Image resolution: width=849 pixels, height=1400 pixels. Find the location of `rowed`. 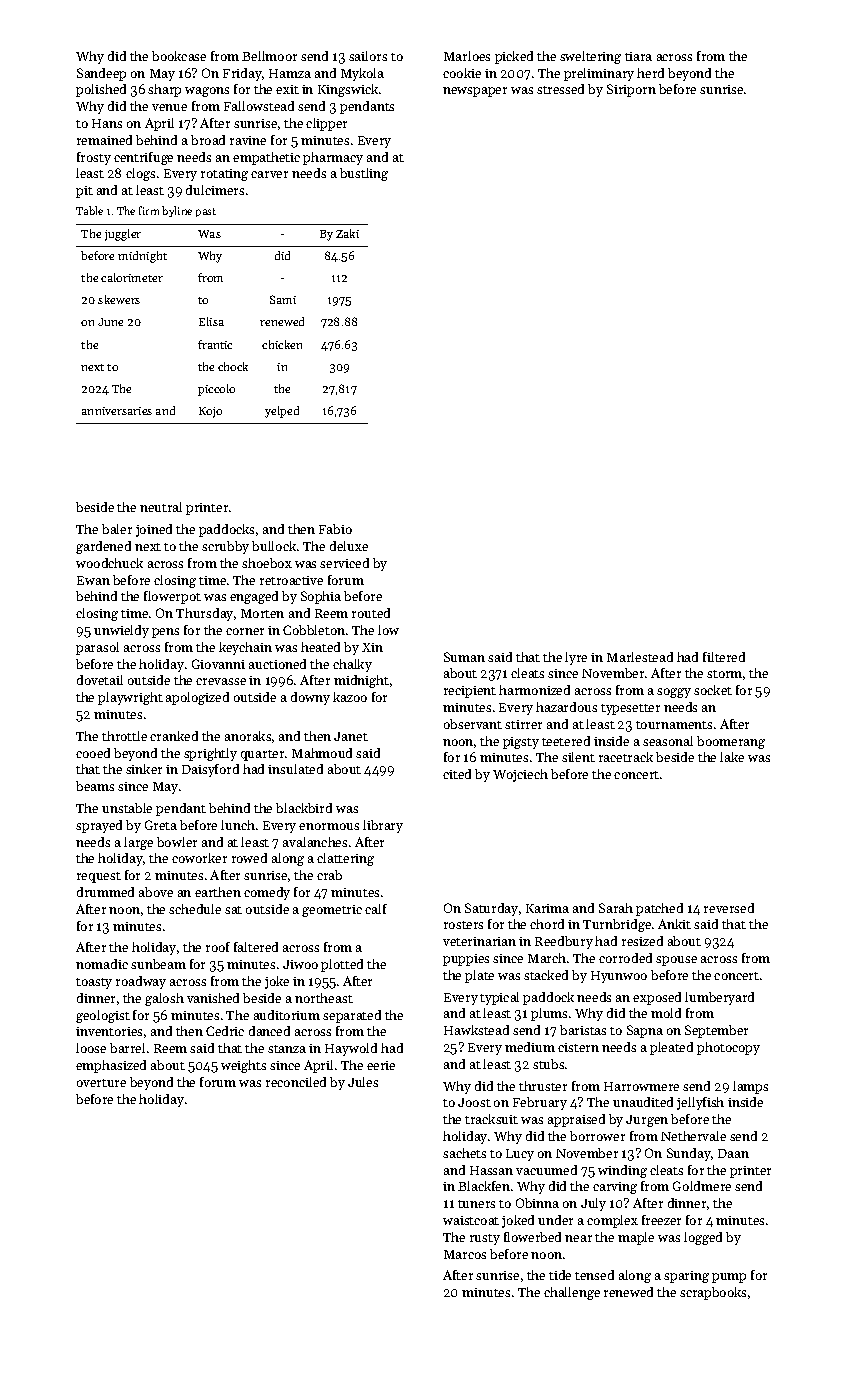

rowed is located at coordinates (249, 858).
